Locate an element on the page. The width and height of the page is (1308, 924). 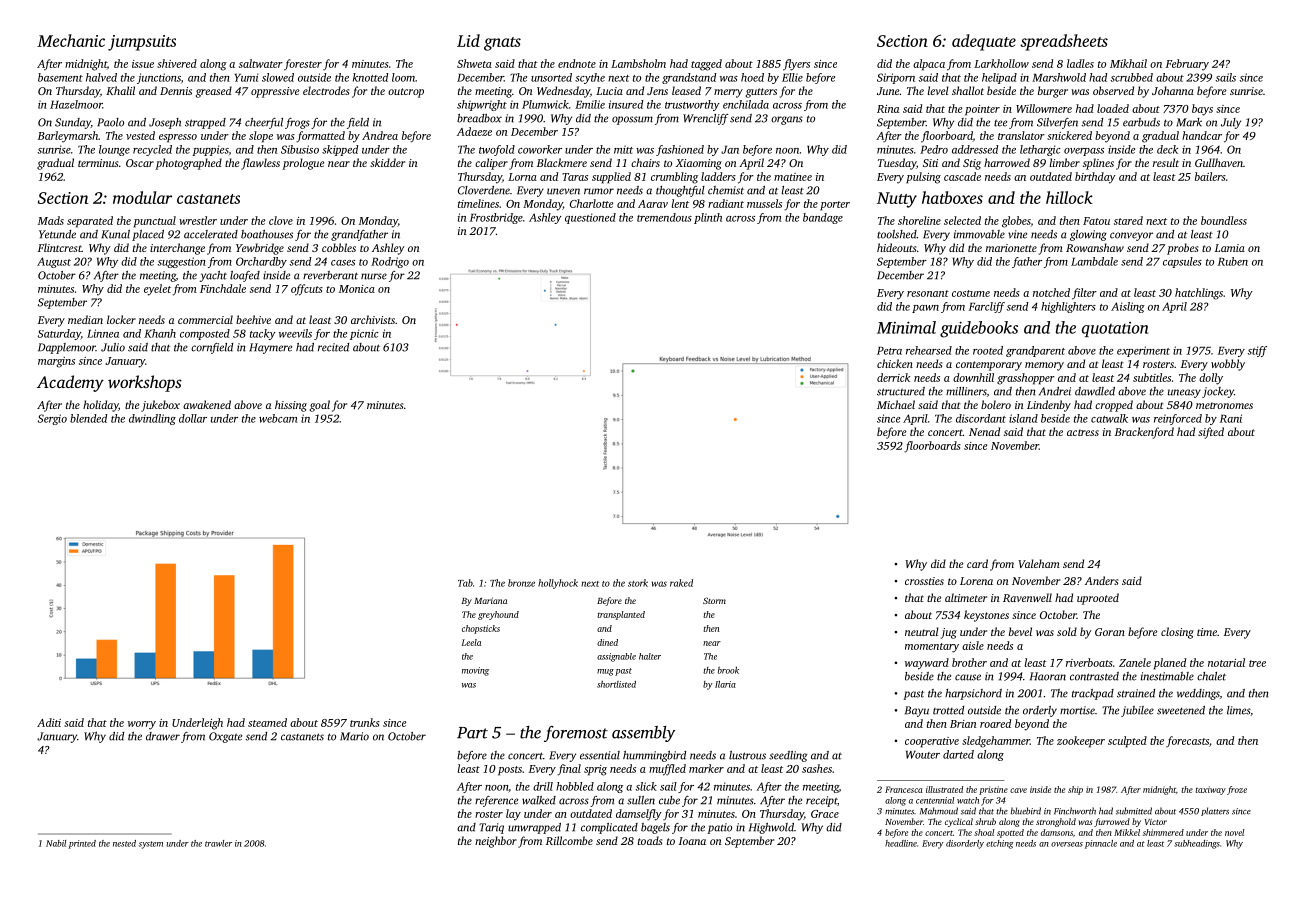
goal is located at coordinates (320, 406).
